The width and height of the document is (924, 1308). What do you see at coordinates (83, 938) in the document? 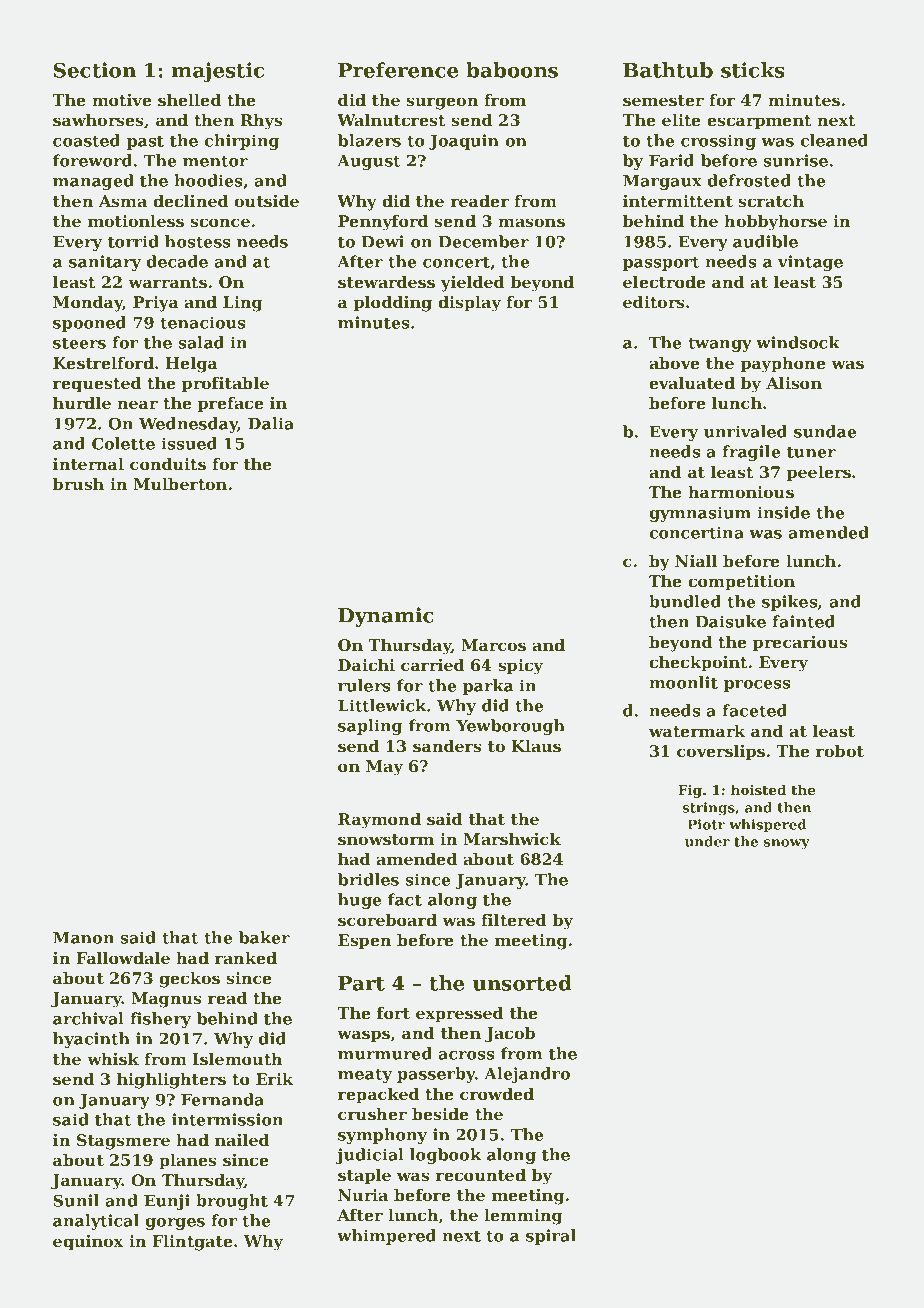
I see `Manon` at bounding box center [83, 938].
